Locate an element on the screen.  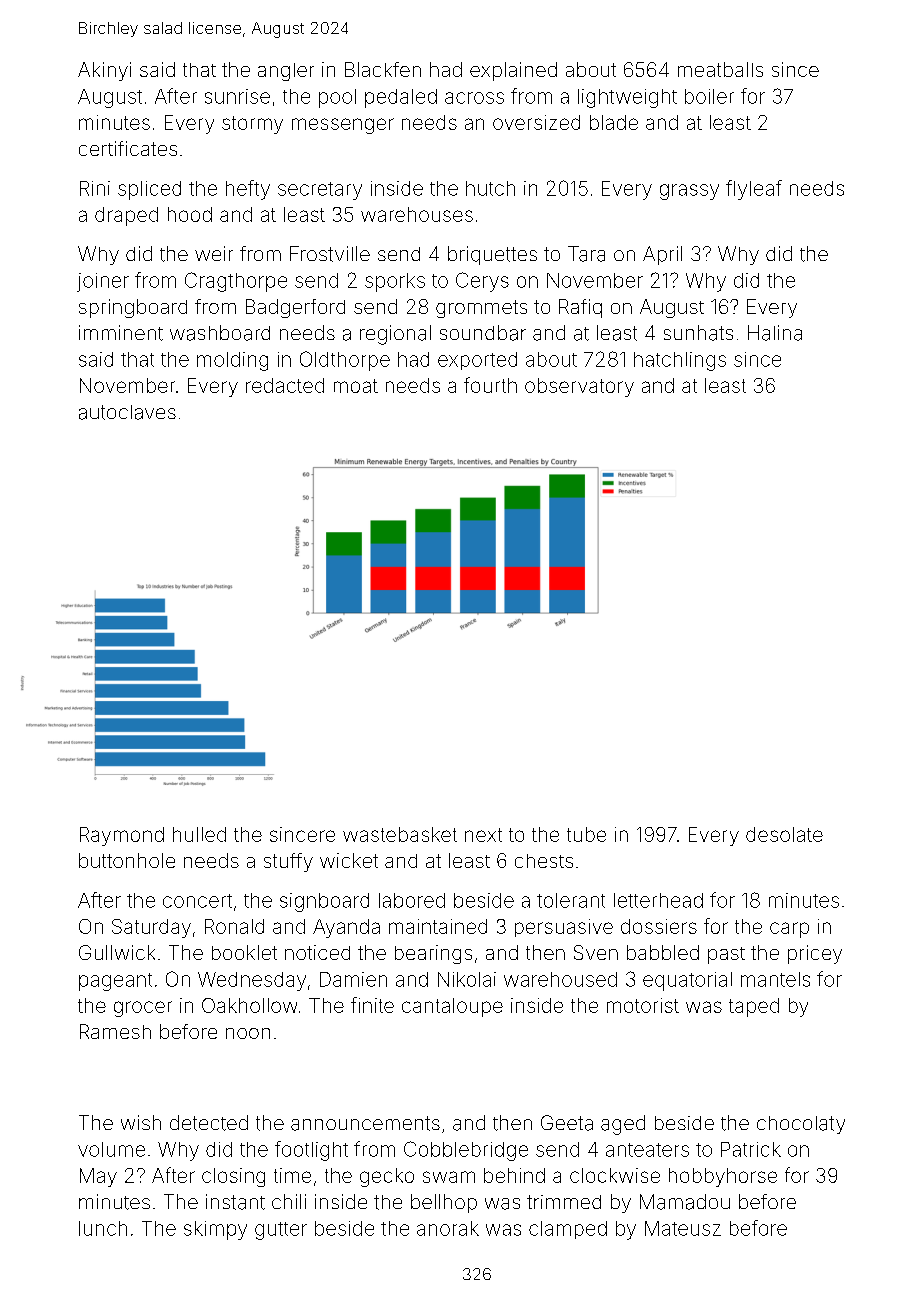
meatballs is located at coordinates (720, 69).
